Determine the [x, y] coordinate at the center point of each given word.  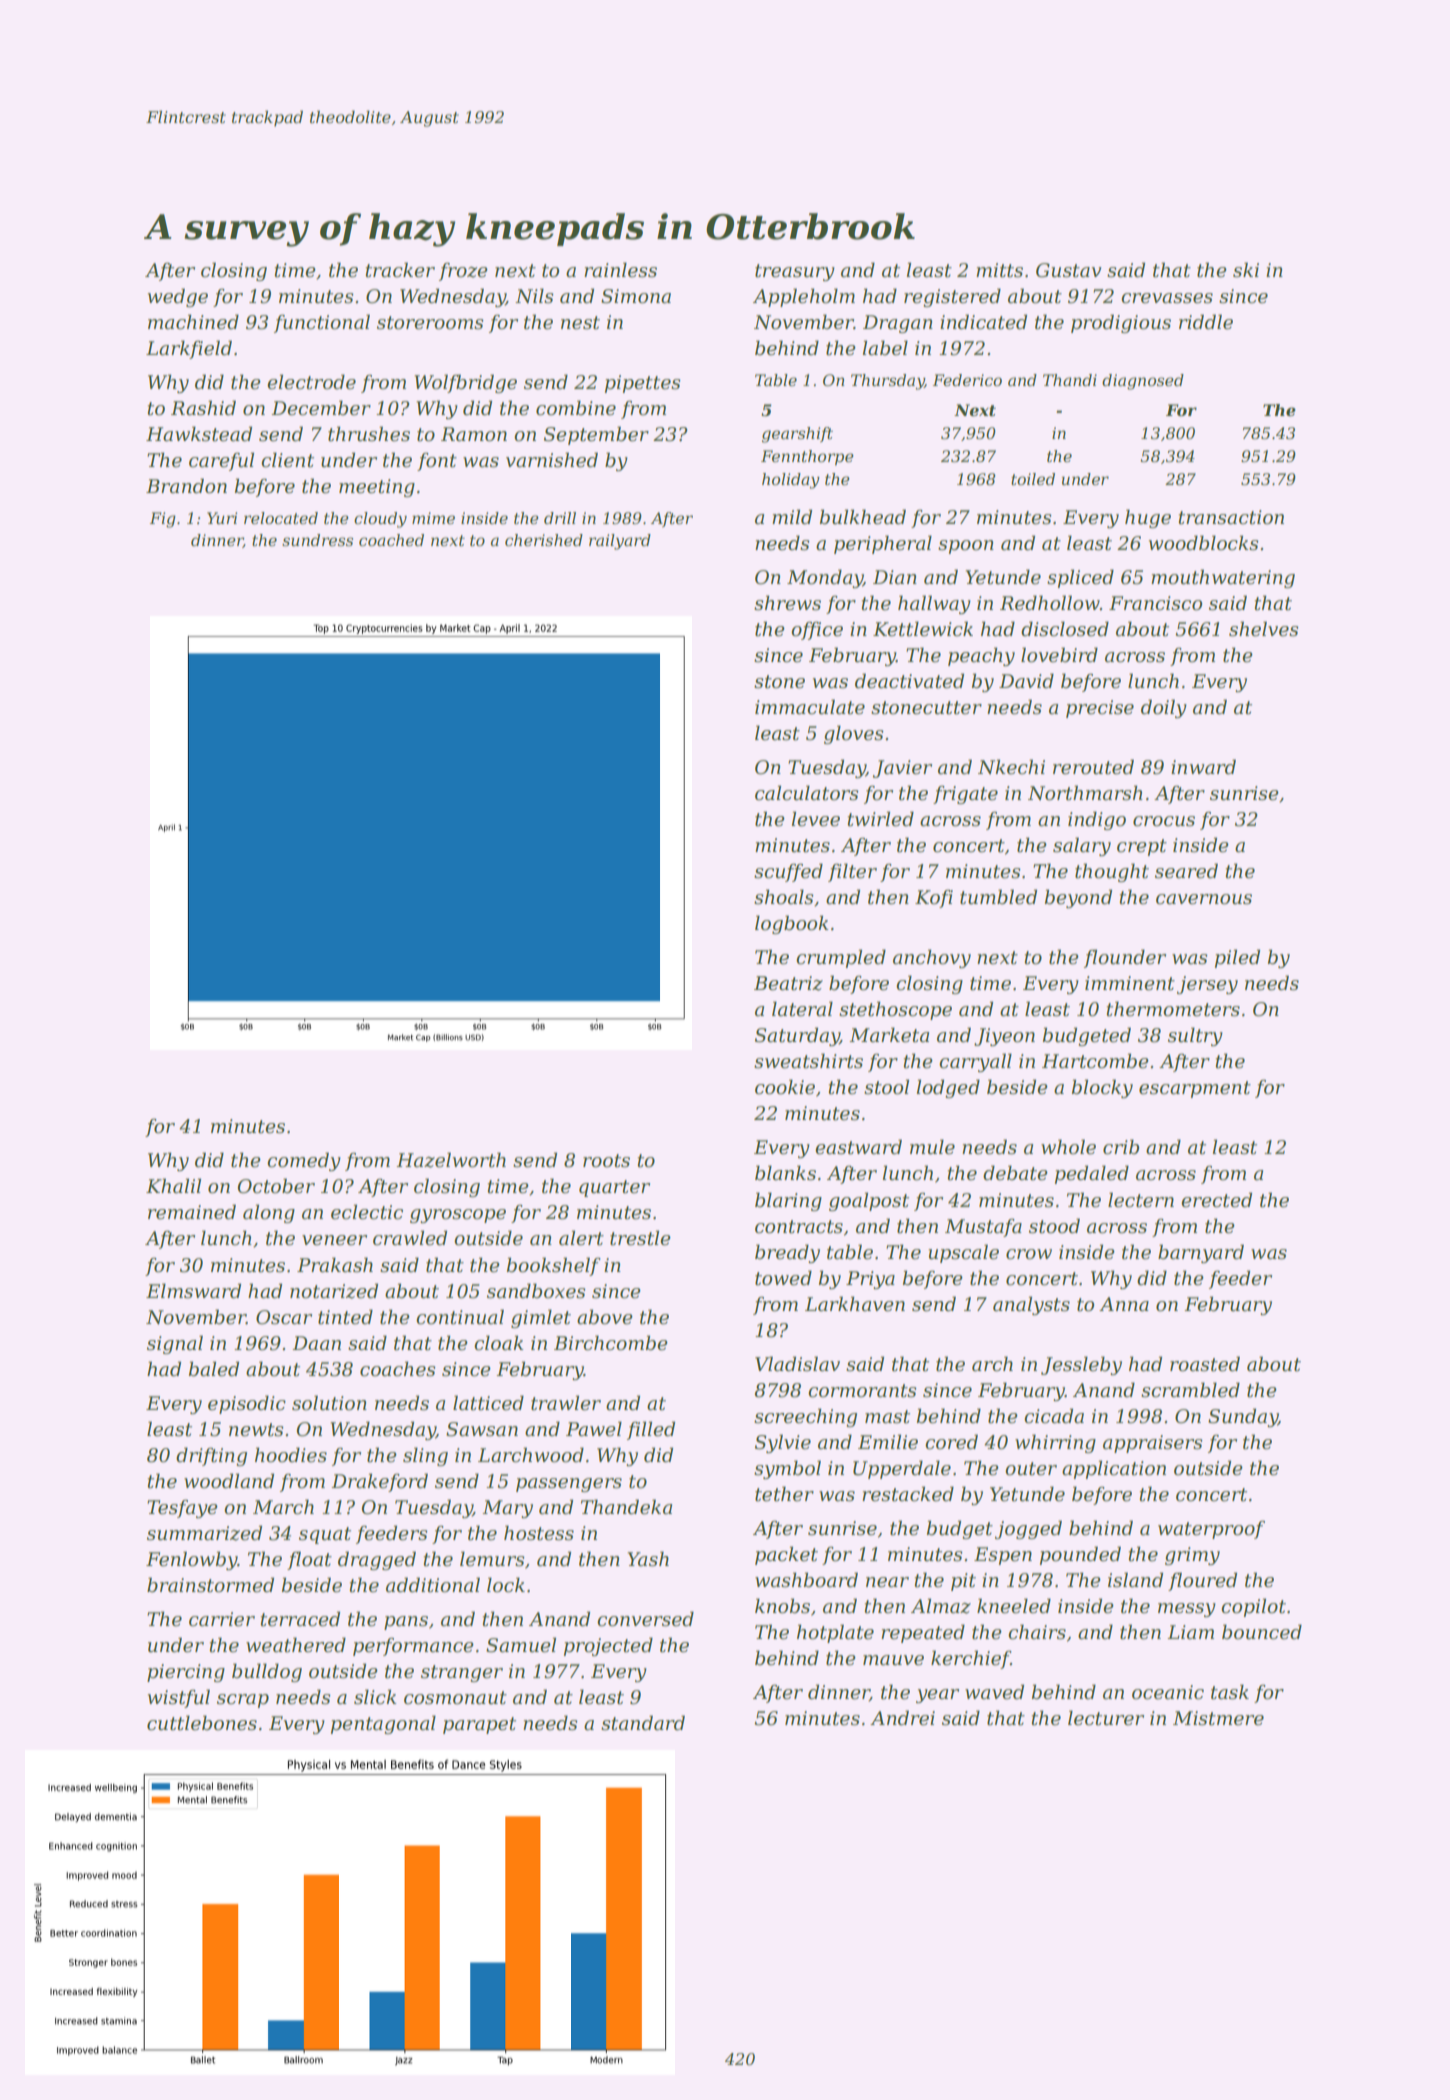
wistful [179, 1698]
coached [391, 540]
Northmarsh [1085, 793]
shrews [787, 603]
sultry [1195, 1036]
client [287, 460]
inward [1203, 767]
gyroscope [458, 1216]
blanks [785, 1173]
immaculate [810, 707]
